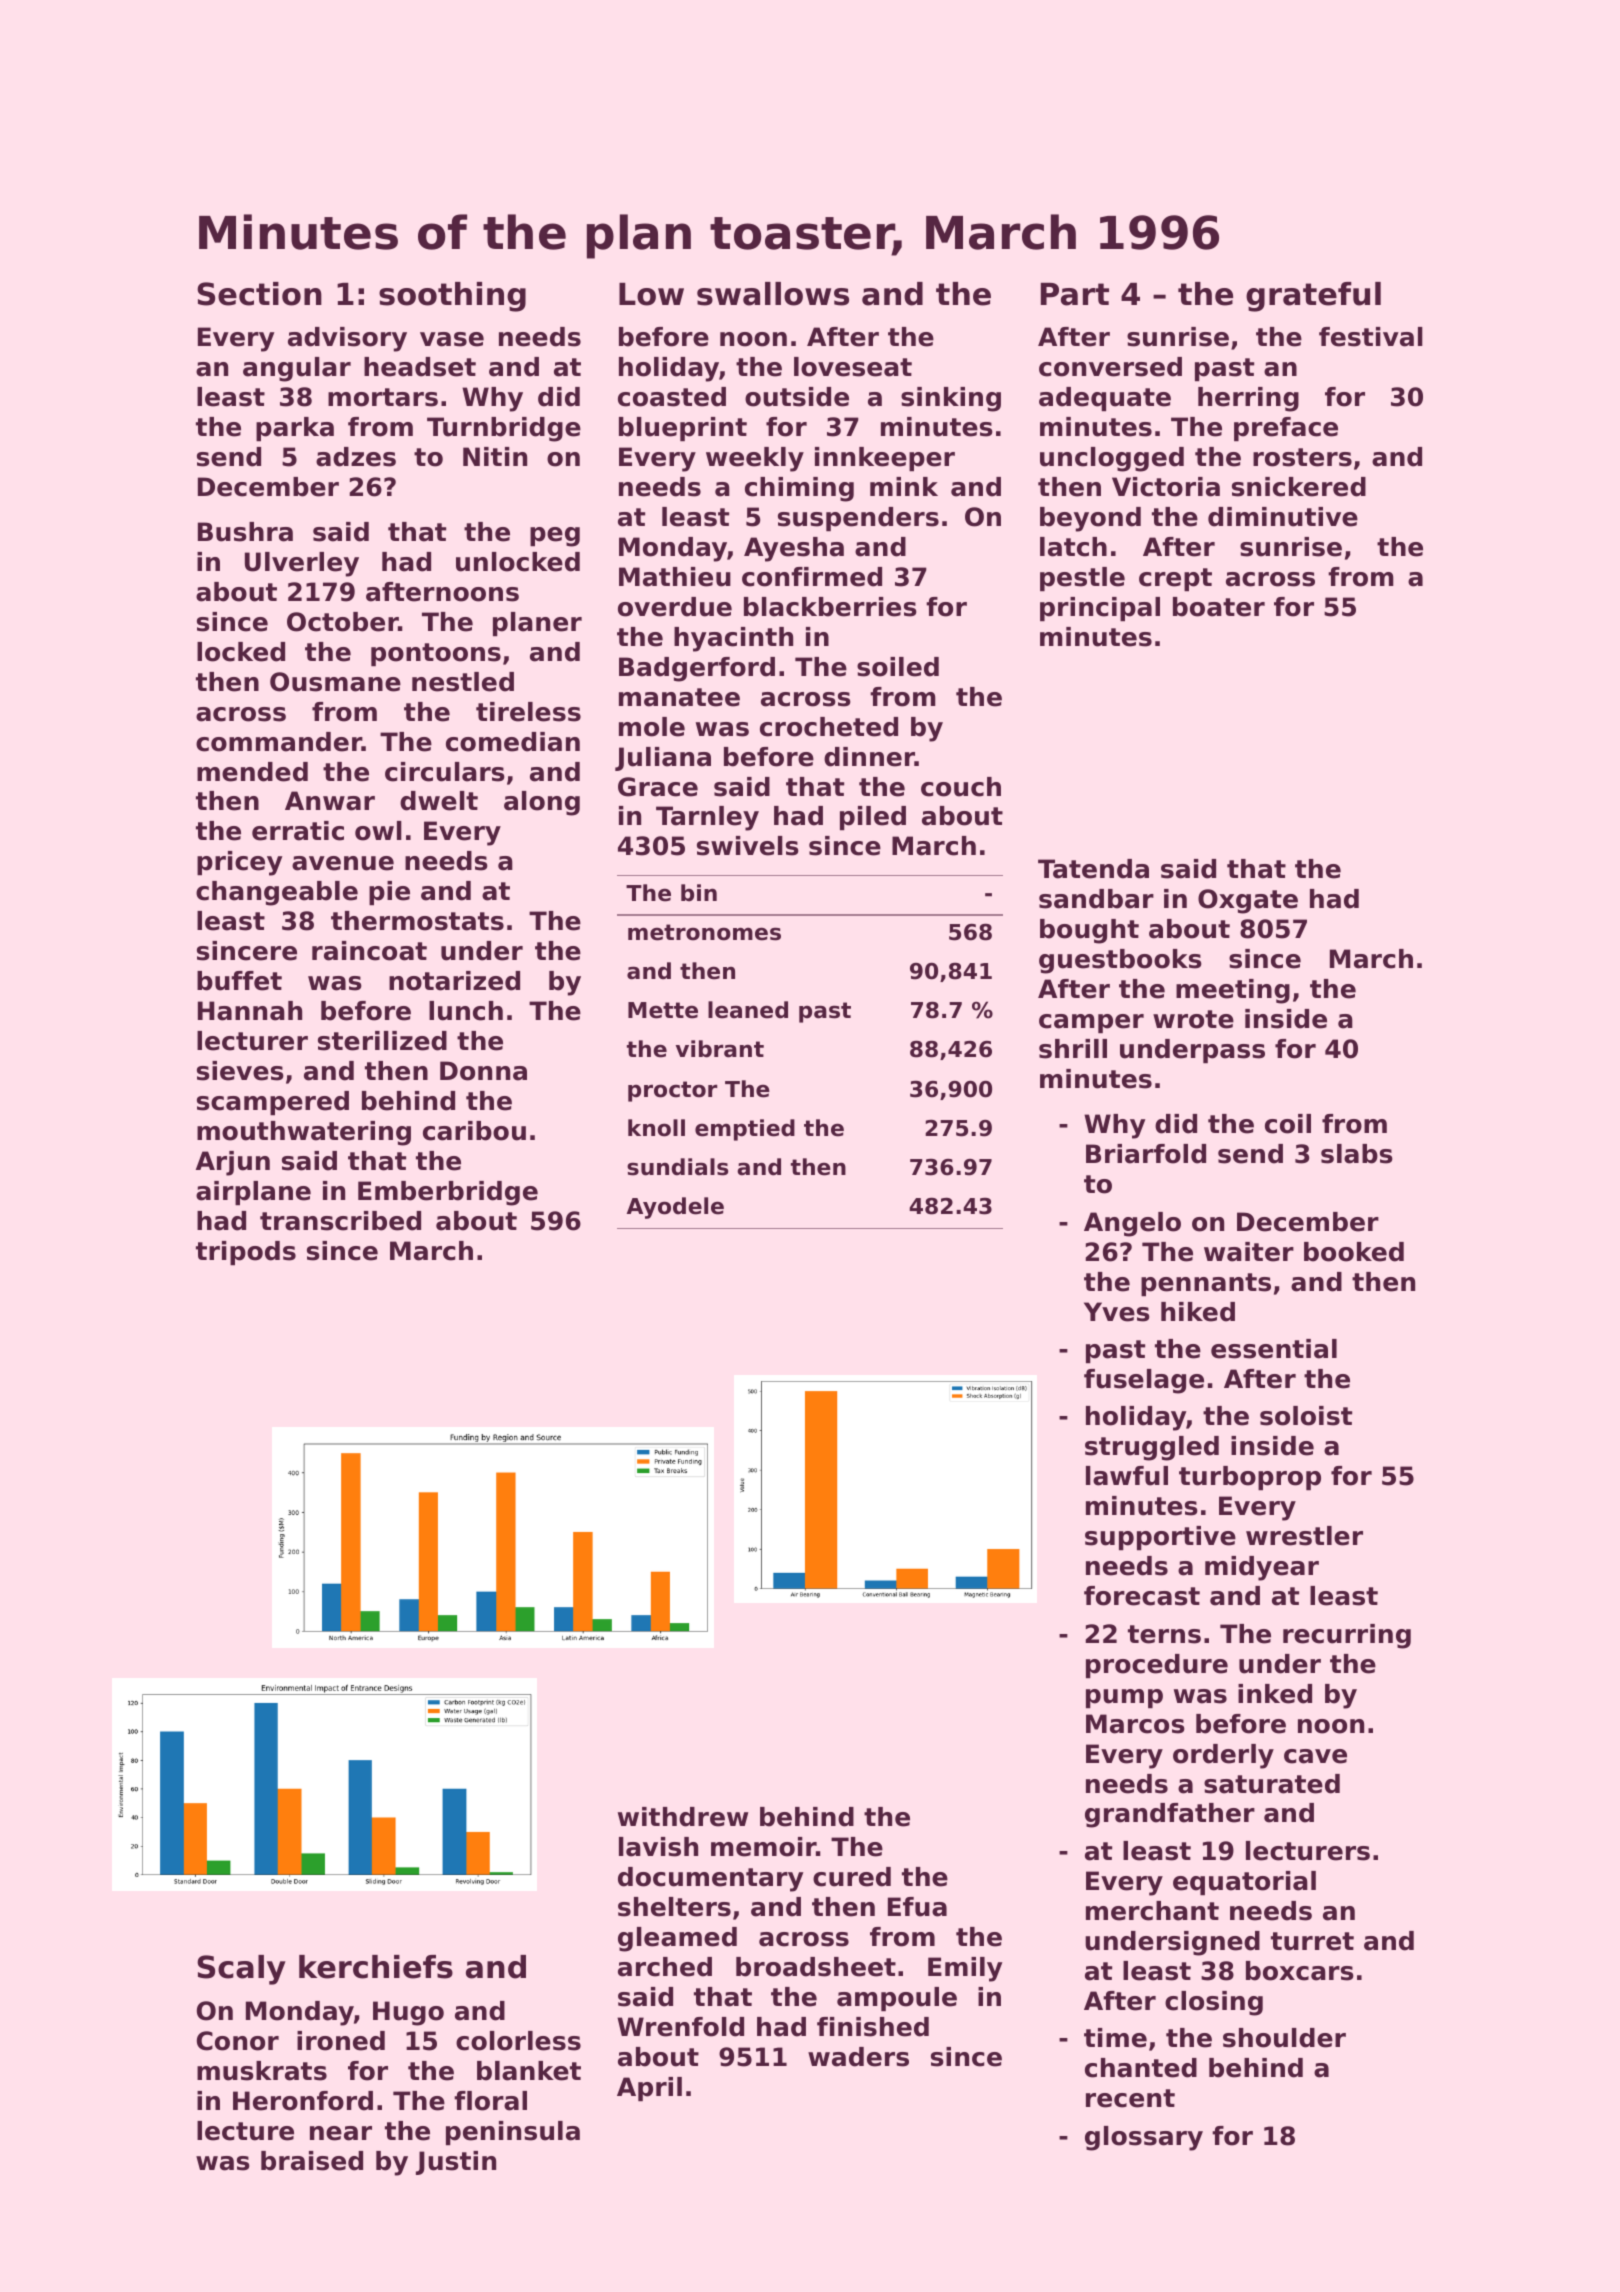 This screenshot has width=1620, height=2292. What do you see at coordinates (1283, 517) in the screenshot?
I see `diminutive` at bounding box center [1283, 517].
